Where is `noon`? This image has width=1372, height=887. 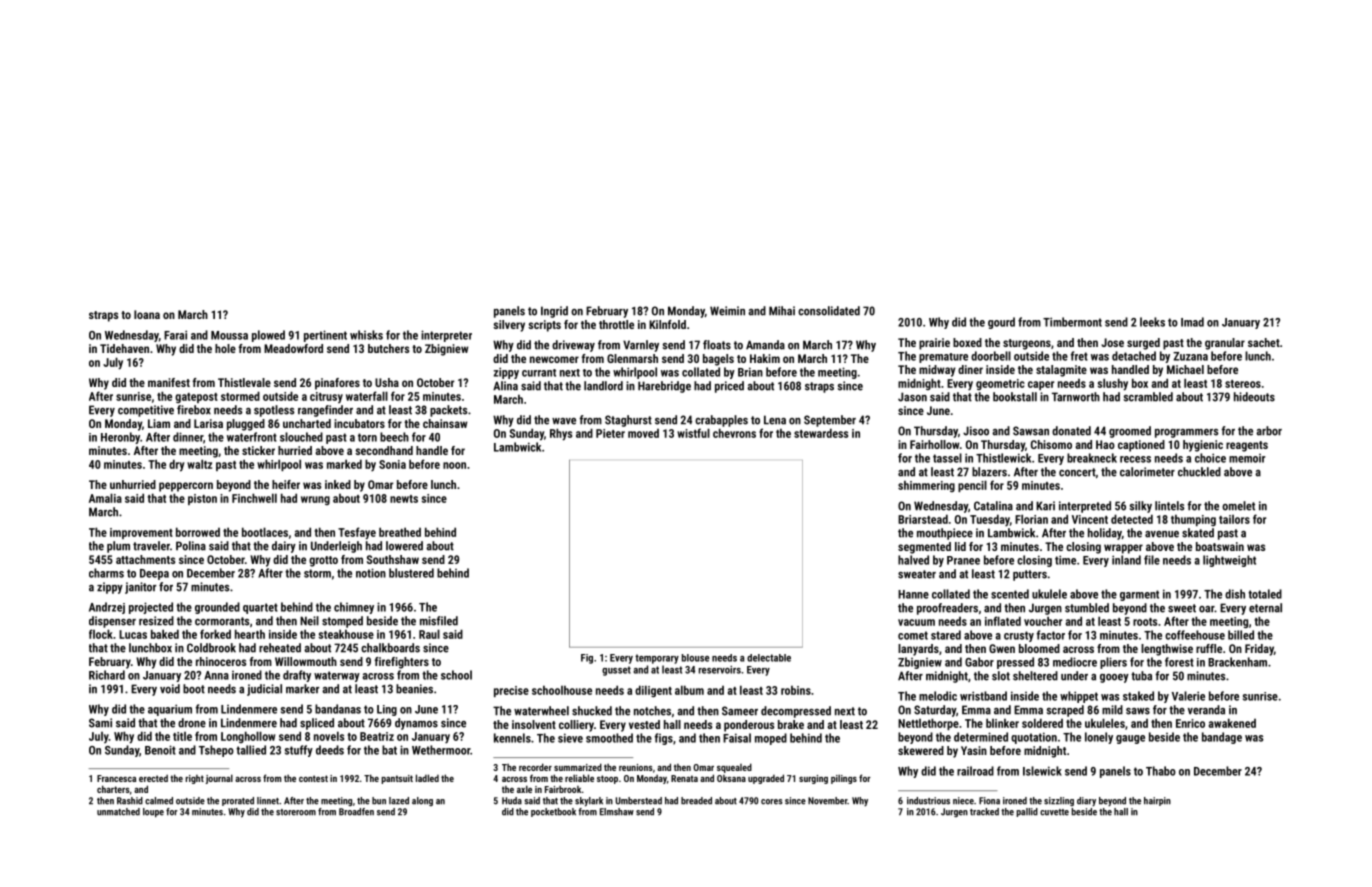 noon is located at coordinates (454, 465).
